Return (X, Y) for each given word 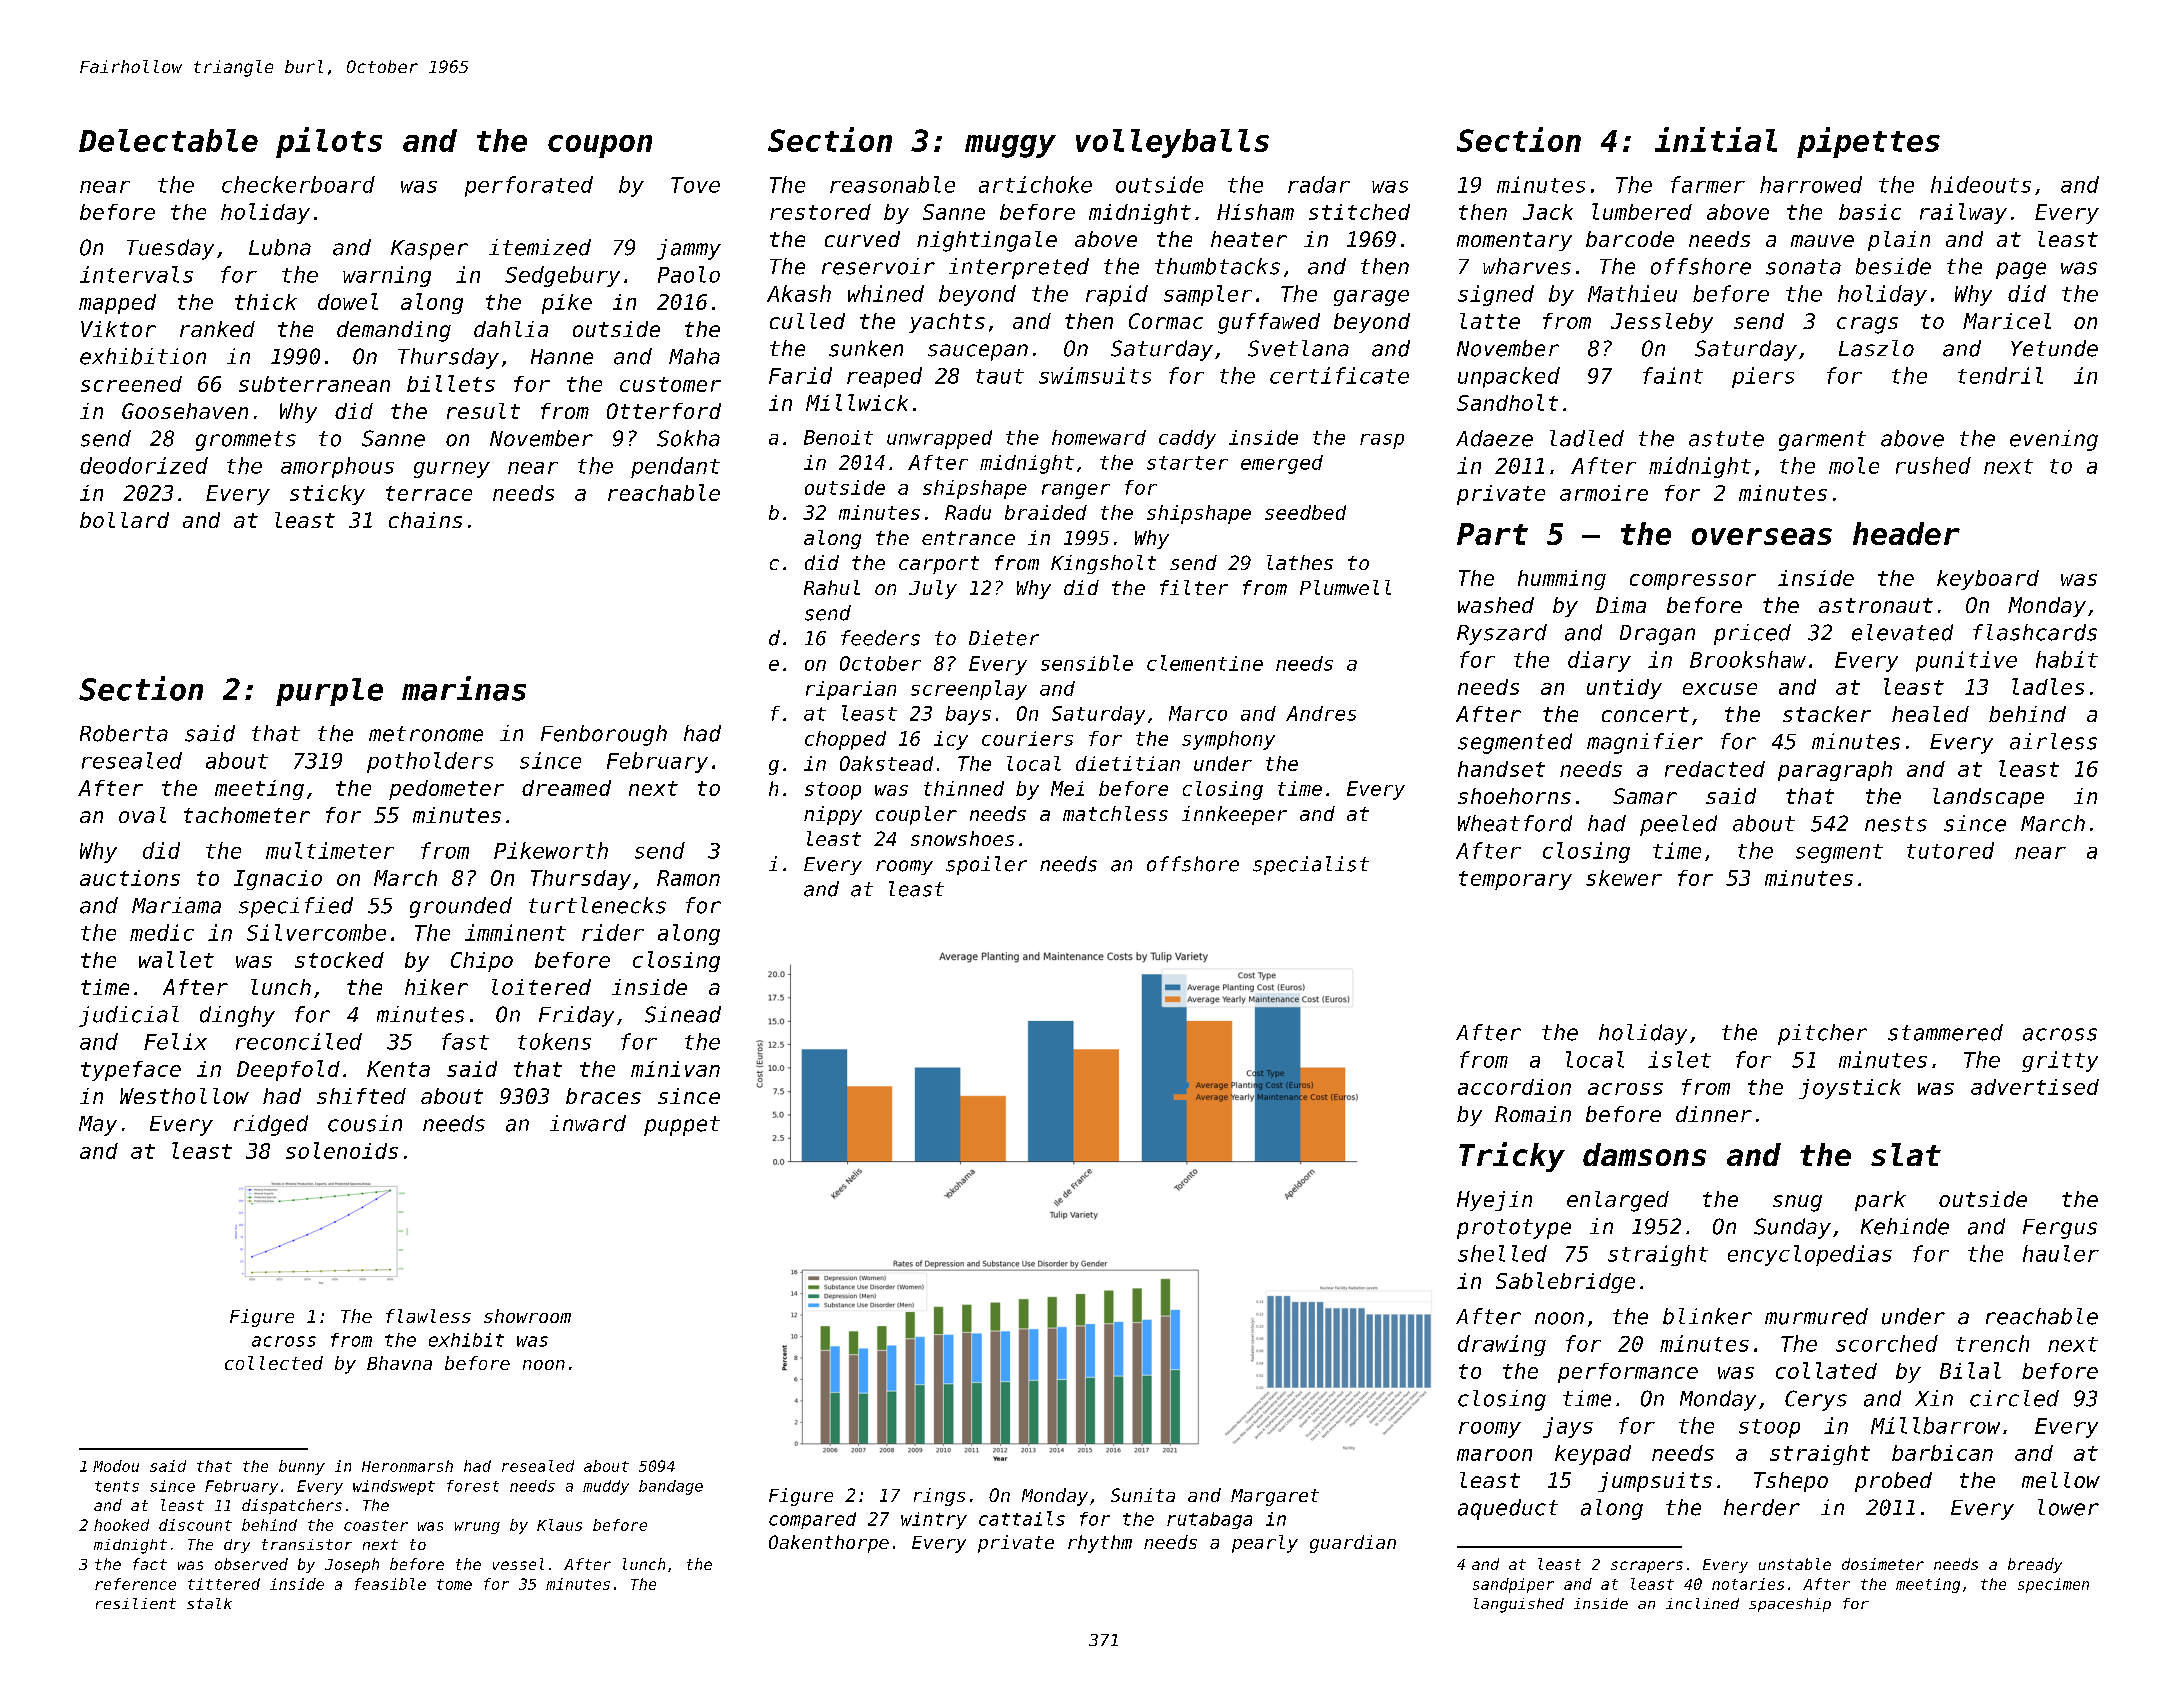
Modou (116, 1466)
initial (1716, 139)
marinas (464, 688)
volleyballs (1172, 143)
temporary (1515, 880)
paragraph (1835, 771)
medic (162, 932)
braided (1046, 512)
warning (387, 276)
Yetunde (2054, 348)
